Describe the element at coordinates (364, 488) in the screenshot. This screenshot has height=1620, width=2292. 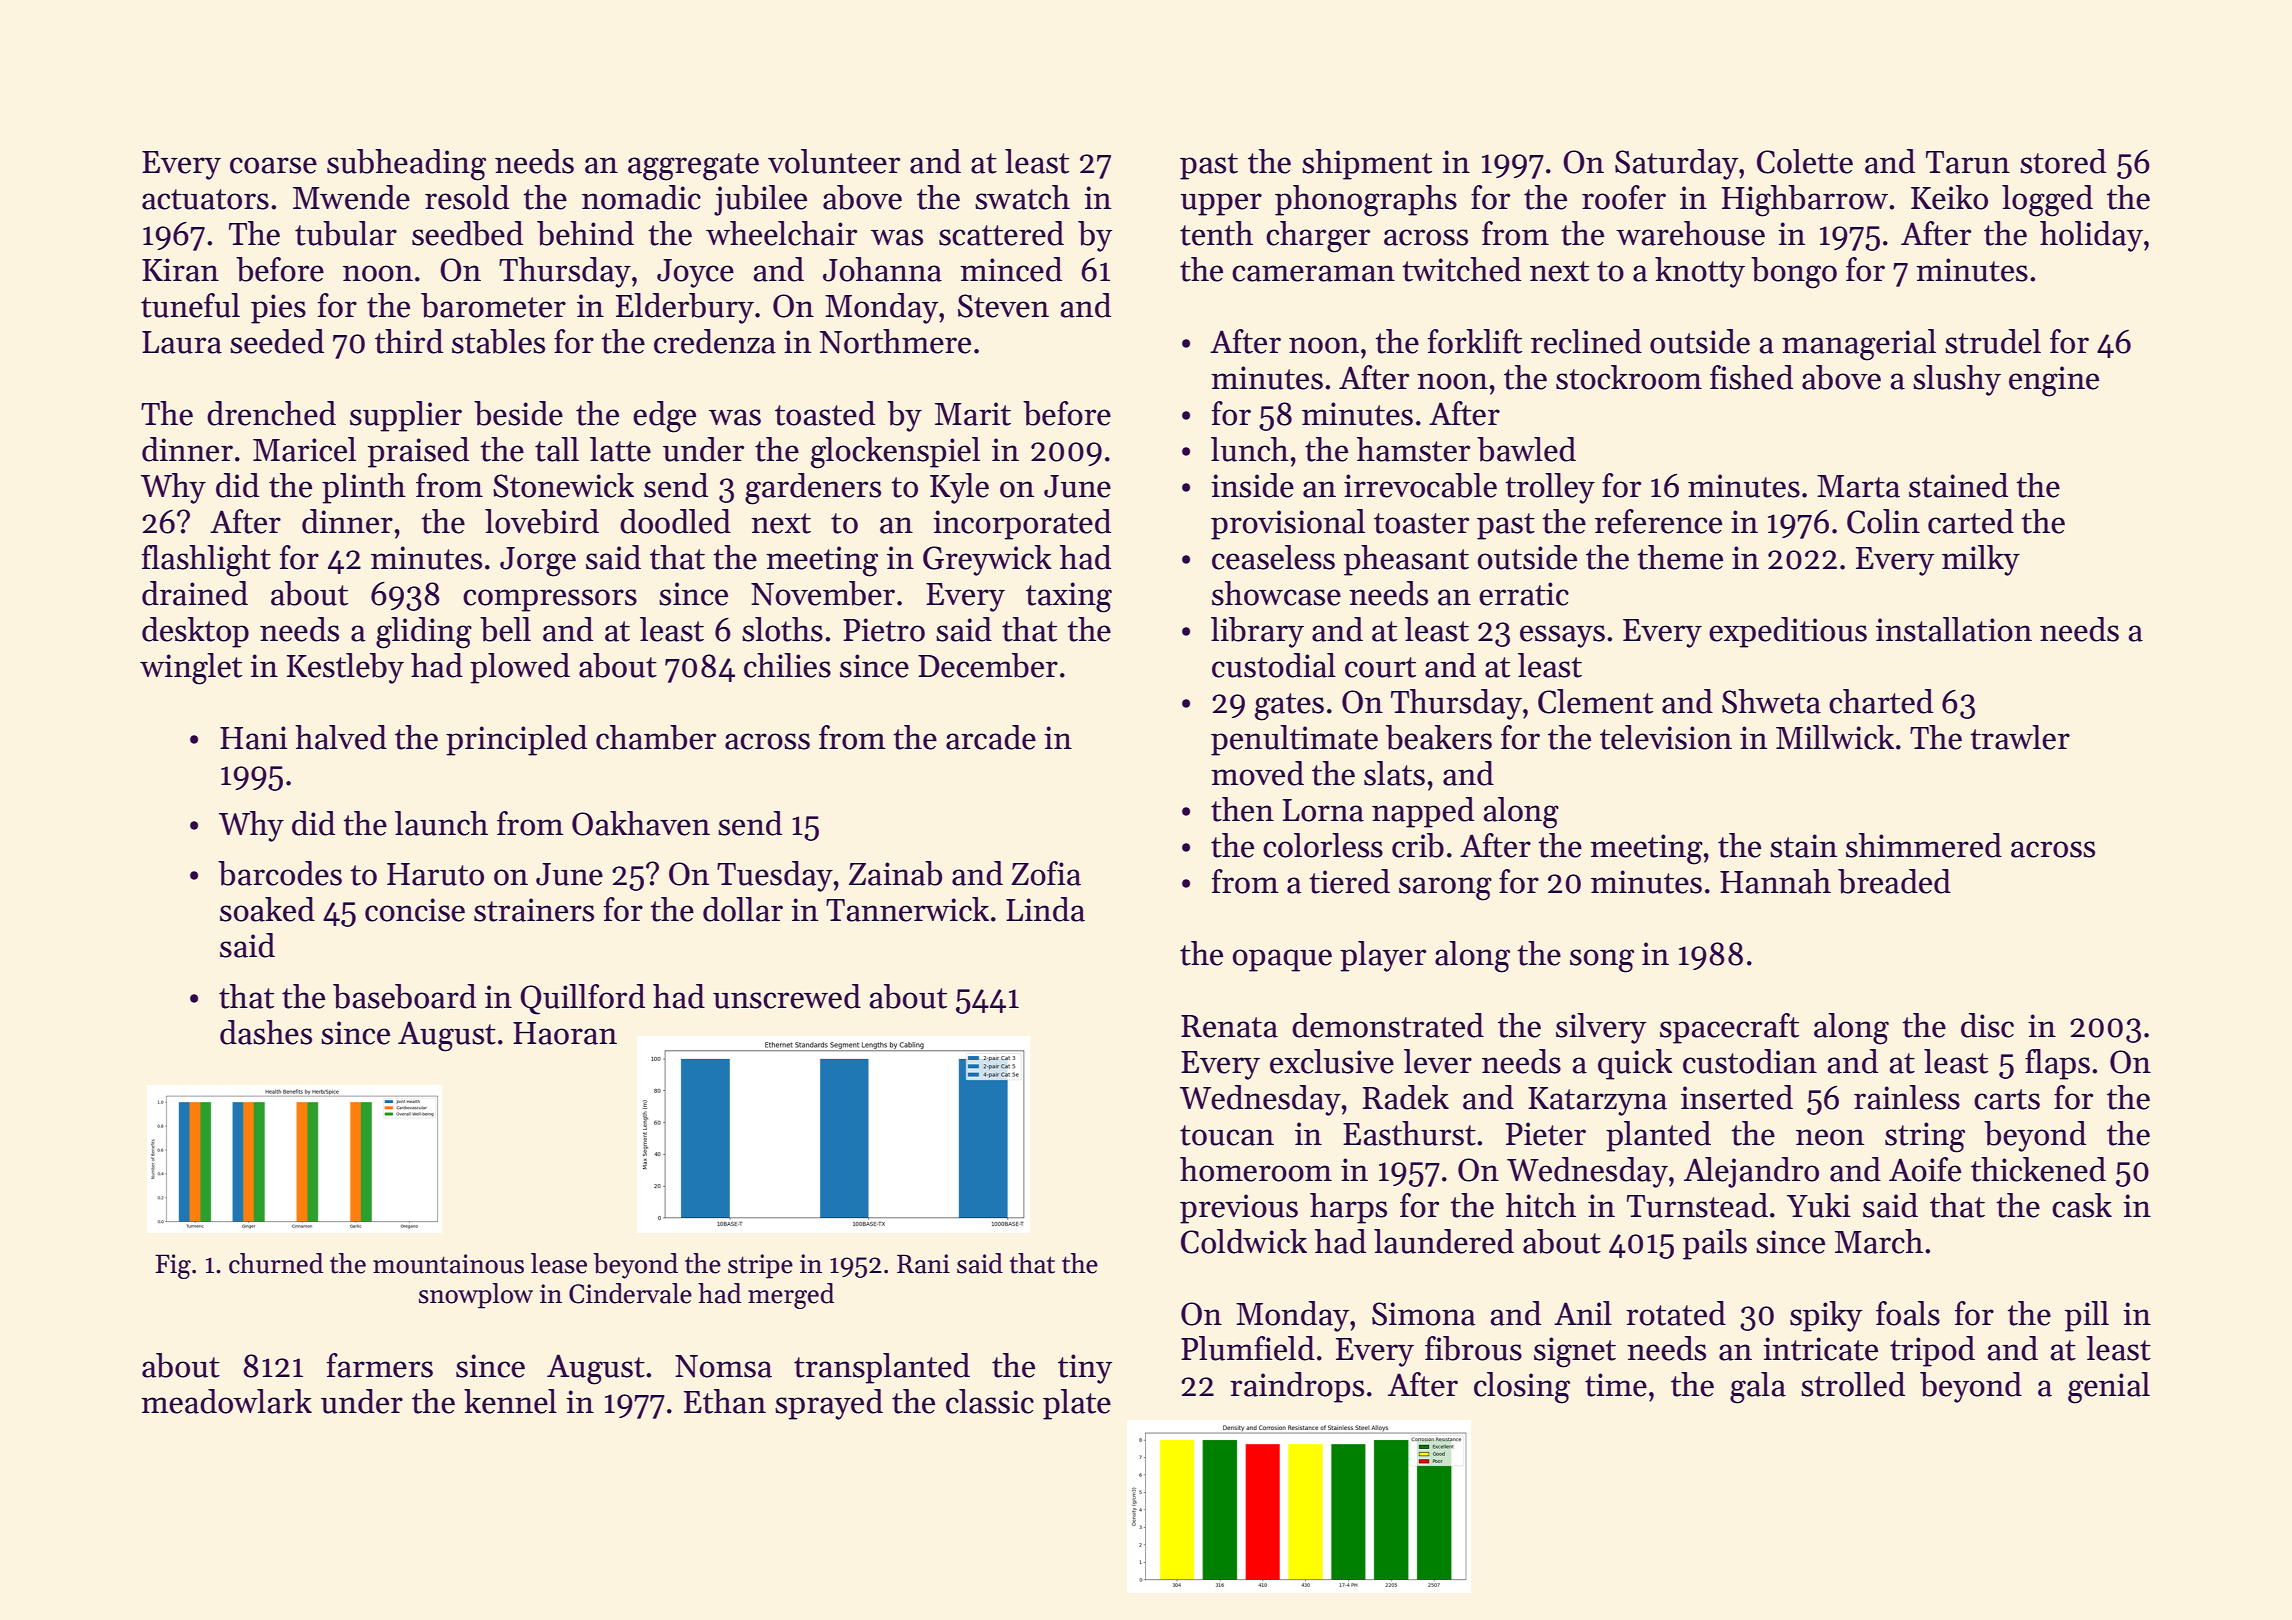
I see `plinth` at that location.
